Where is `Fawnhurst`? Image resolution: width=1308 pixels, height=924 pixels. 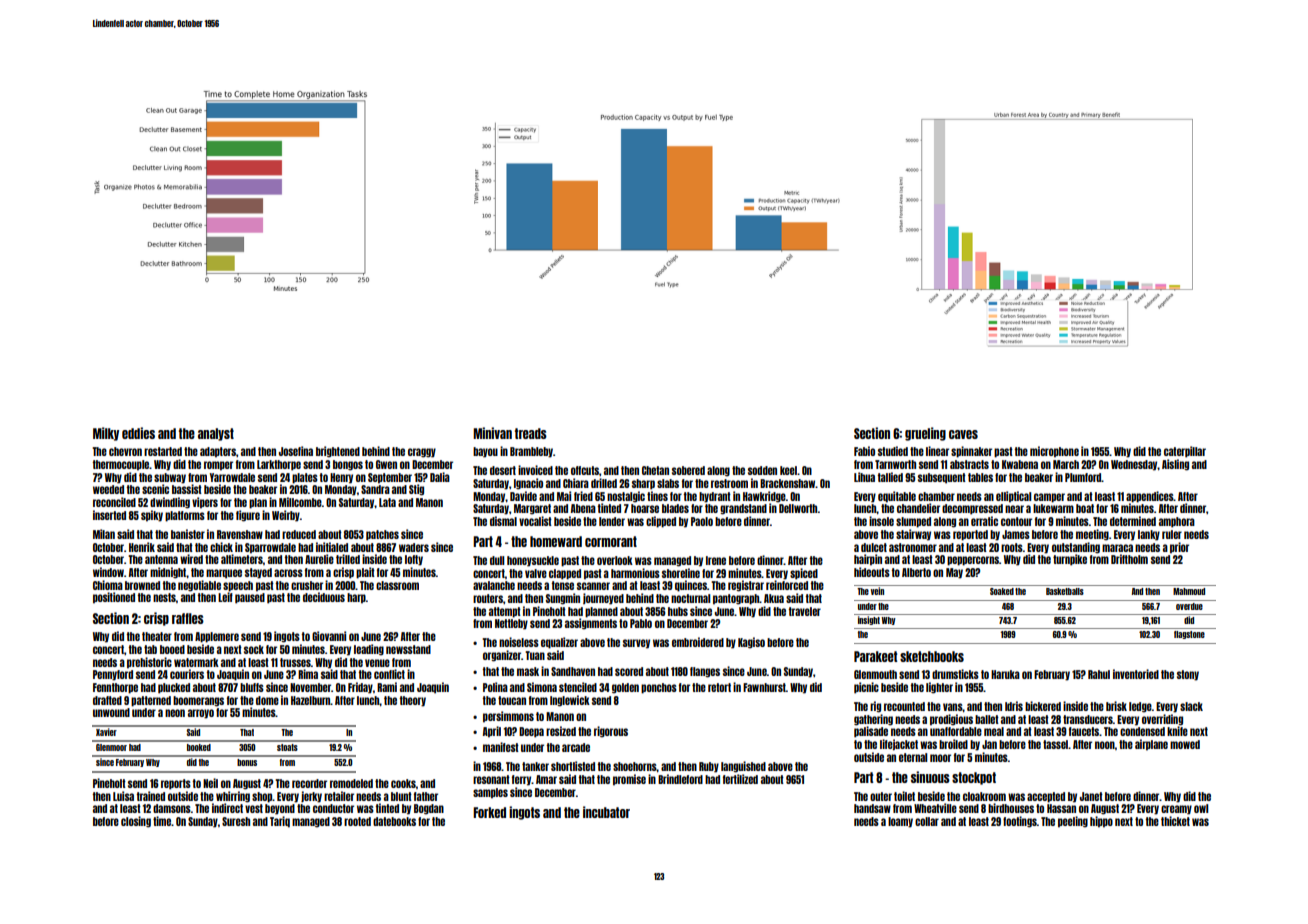
Fawnhurst is located at coordinates (764, 687).
